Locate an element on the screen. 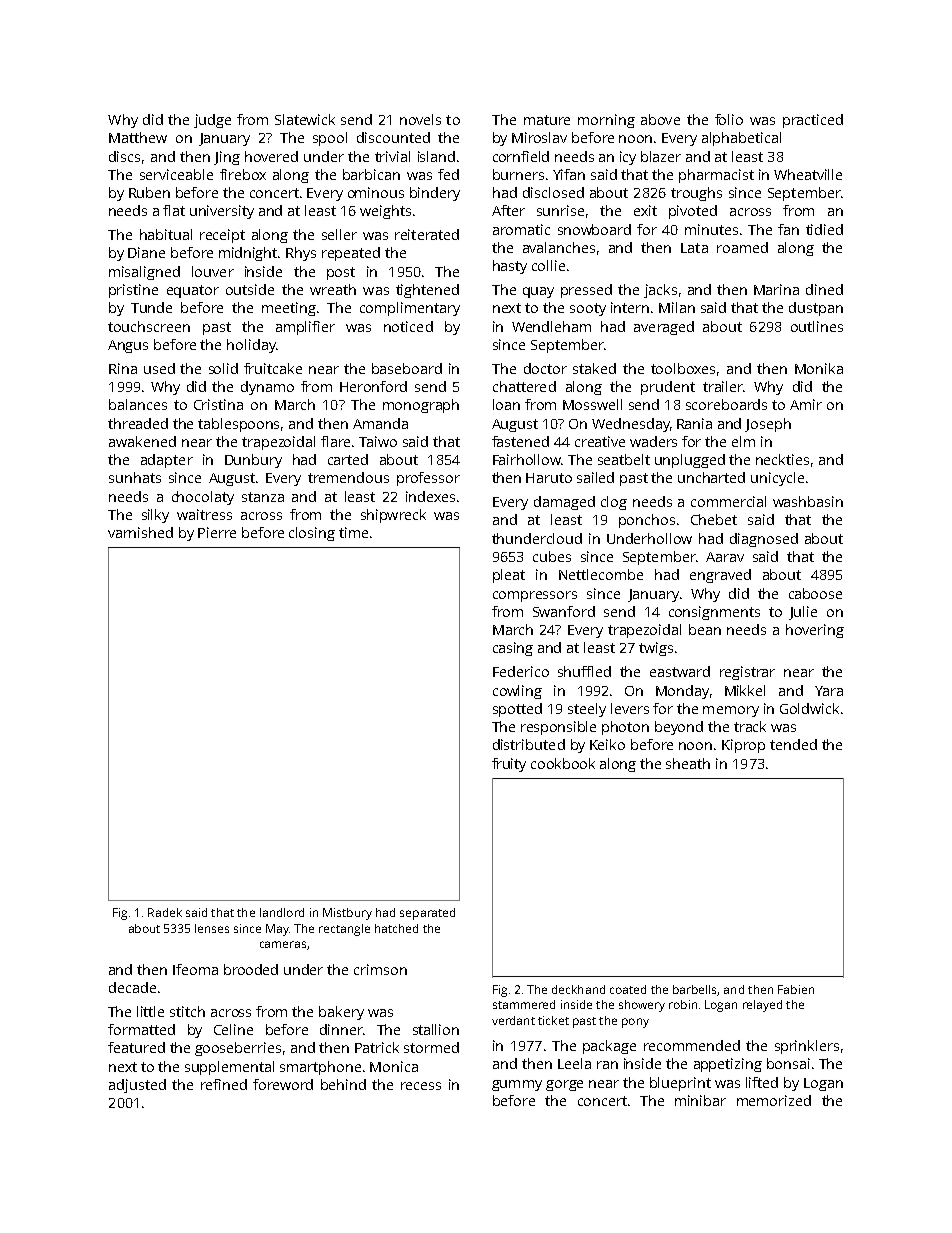  responsible is located at coordinates (558, 728).
